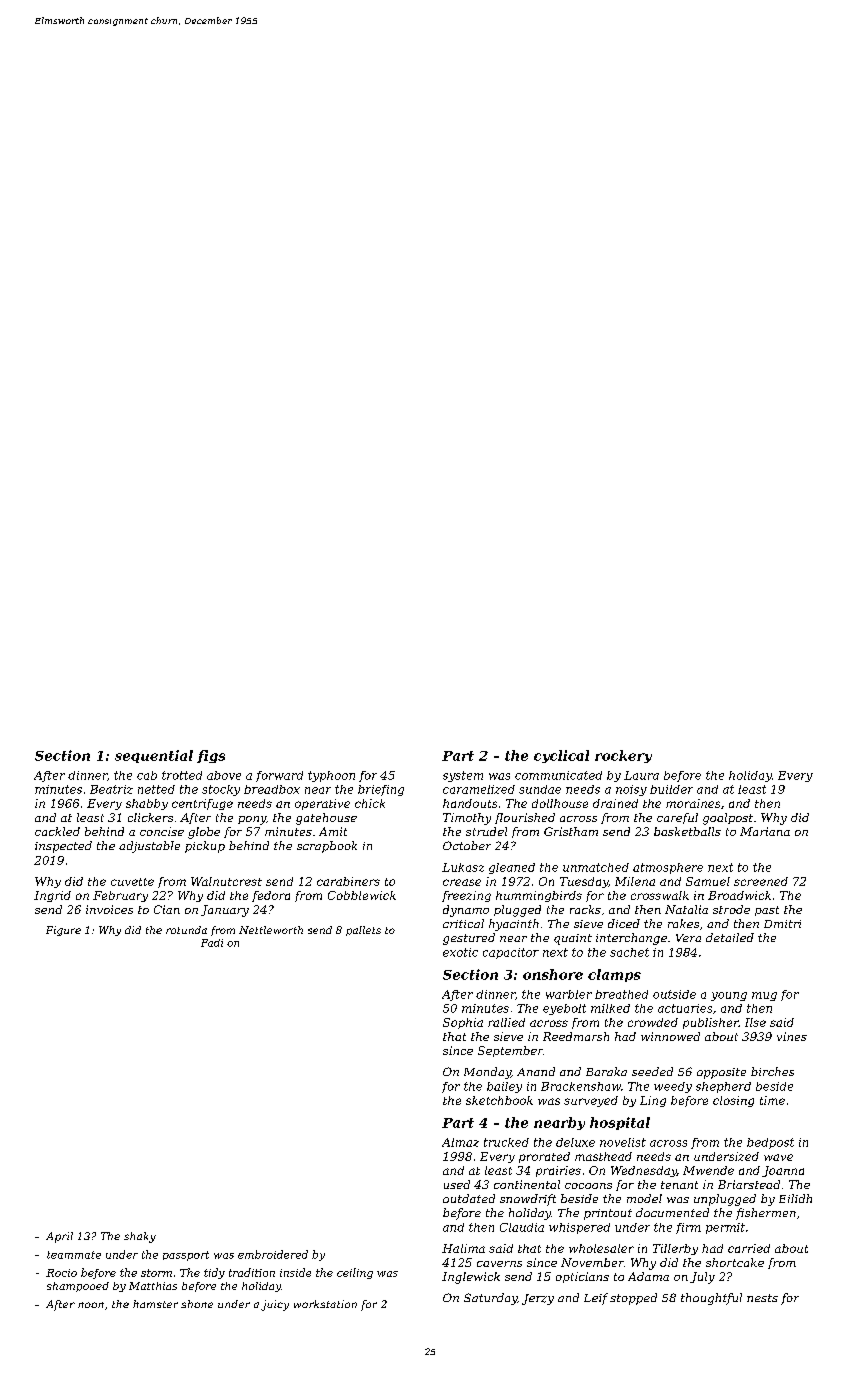  Describe the element at coordinates (140, 1237) in the screenshot. I see `shaky` at that location.
